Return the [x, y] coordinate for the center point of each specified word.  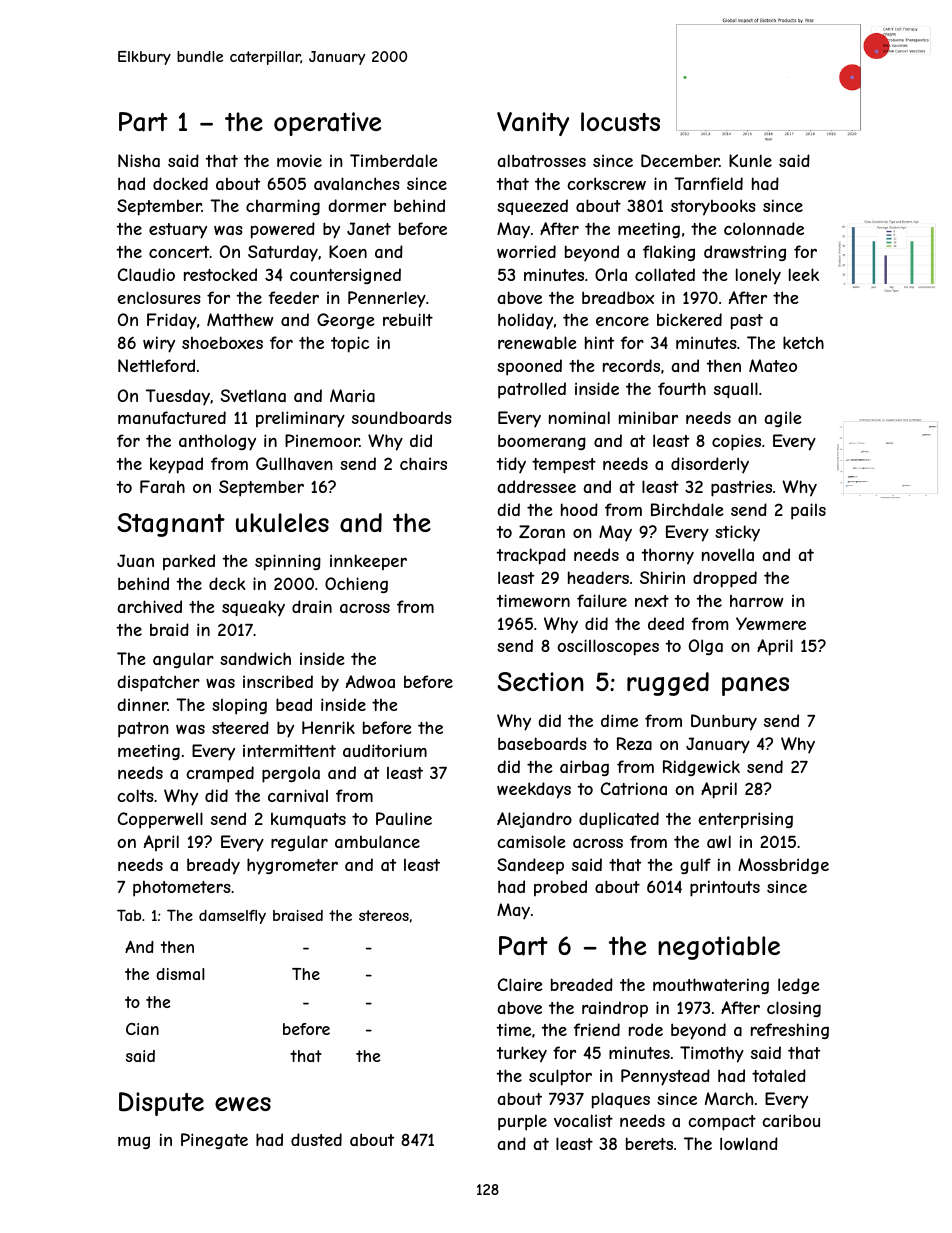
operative [327, 124]
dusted [316, 1139]
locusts [620, 121]
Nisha [139, 160]
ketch [803, 342]
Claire [520, 984]
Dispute [161, 1104]
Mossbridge [783, 866]
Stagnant [171, 525]
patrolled [532, 390]
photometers [182, 889]
